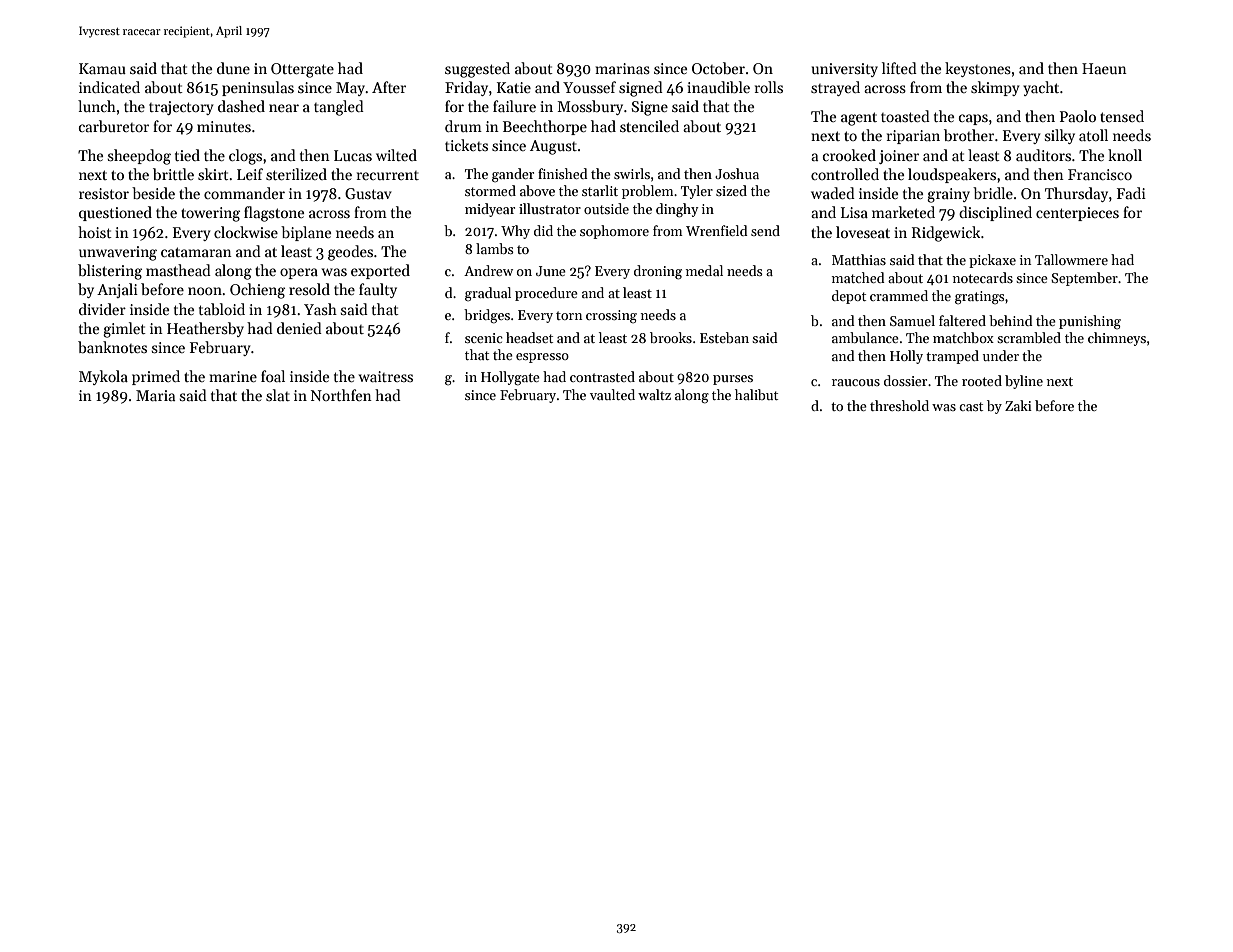 The image size is (1233, 952). What do you see at coordinates (155, 395) in the screenshot?
I see `Maria` at bounding box center [155, 395].
